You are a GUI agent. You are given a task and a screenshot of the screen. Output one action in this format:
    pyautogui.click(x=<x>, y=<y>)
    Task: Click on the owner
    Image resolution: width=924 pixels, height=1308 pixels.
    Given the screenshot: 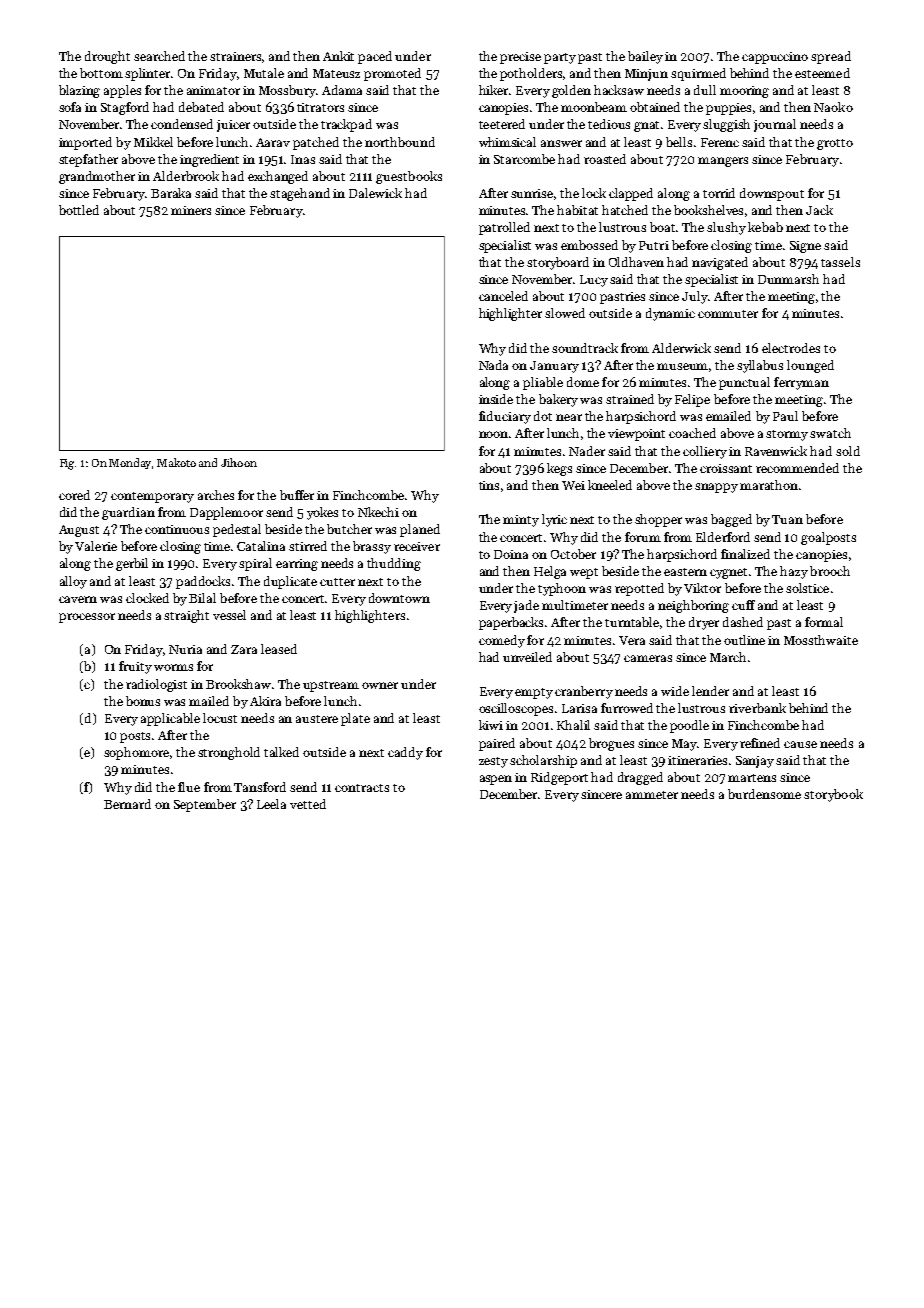 What is the action you would take?
    pyautogui.click(x=380, y=685)
